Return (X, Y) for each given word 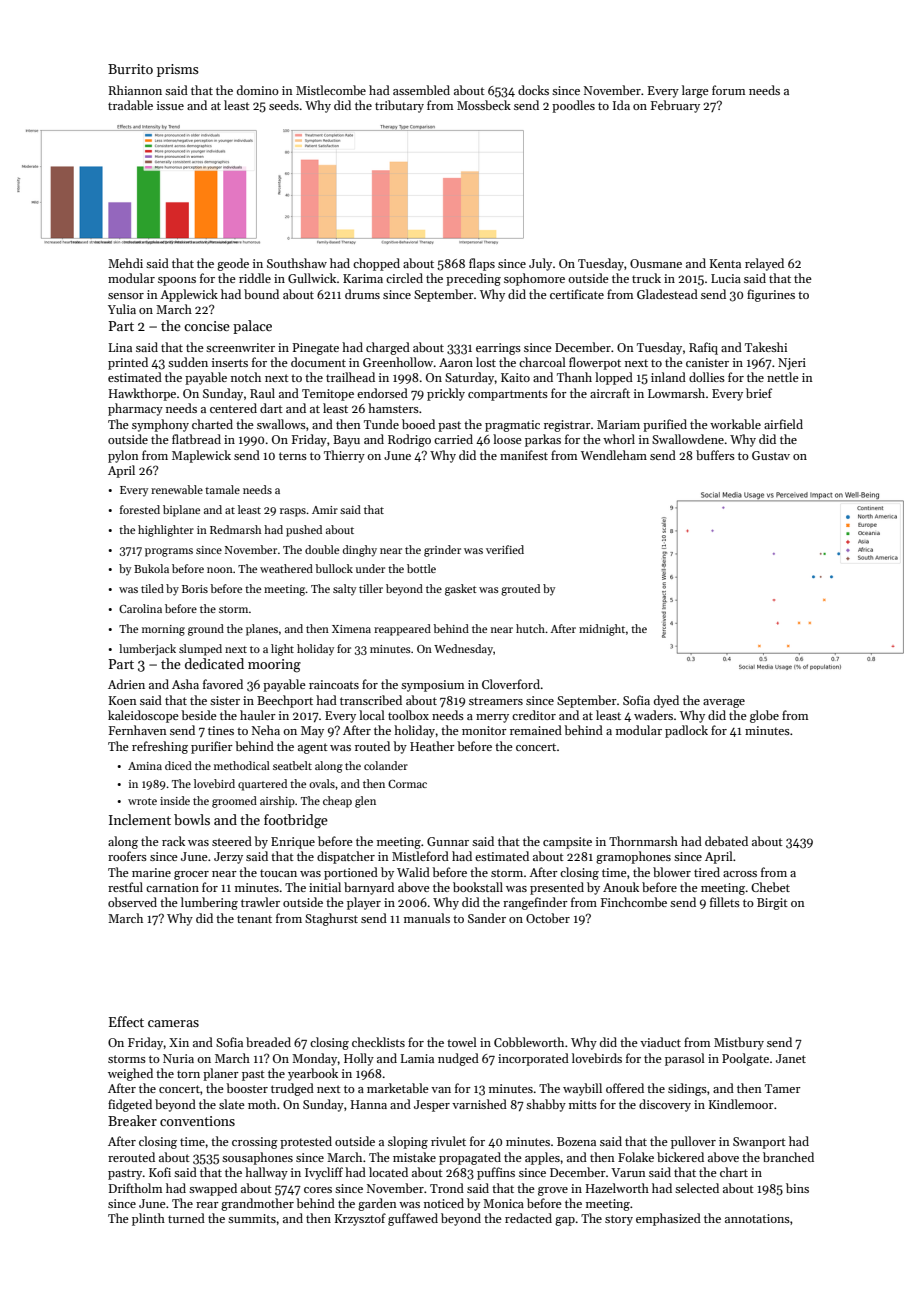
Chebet (770, 887)
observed (132, 902)
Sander (487, 918)
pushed (304, 531)
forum (728, 90)
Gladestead (667, 294)
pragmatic (512, 426)
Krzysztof (360, 1219)
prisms (178, 70)
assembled (421, 90)
